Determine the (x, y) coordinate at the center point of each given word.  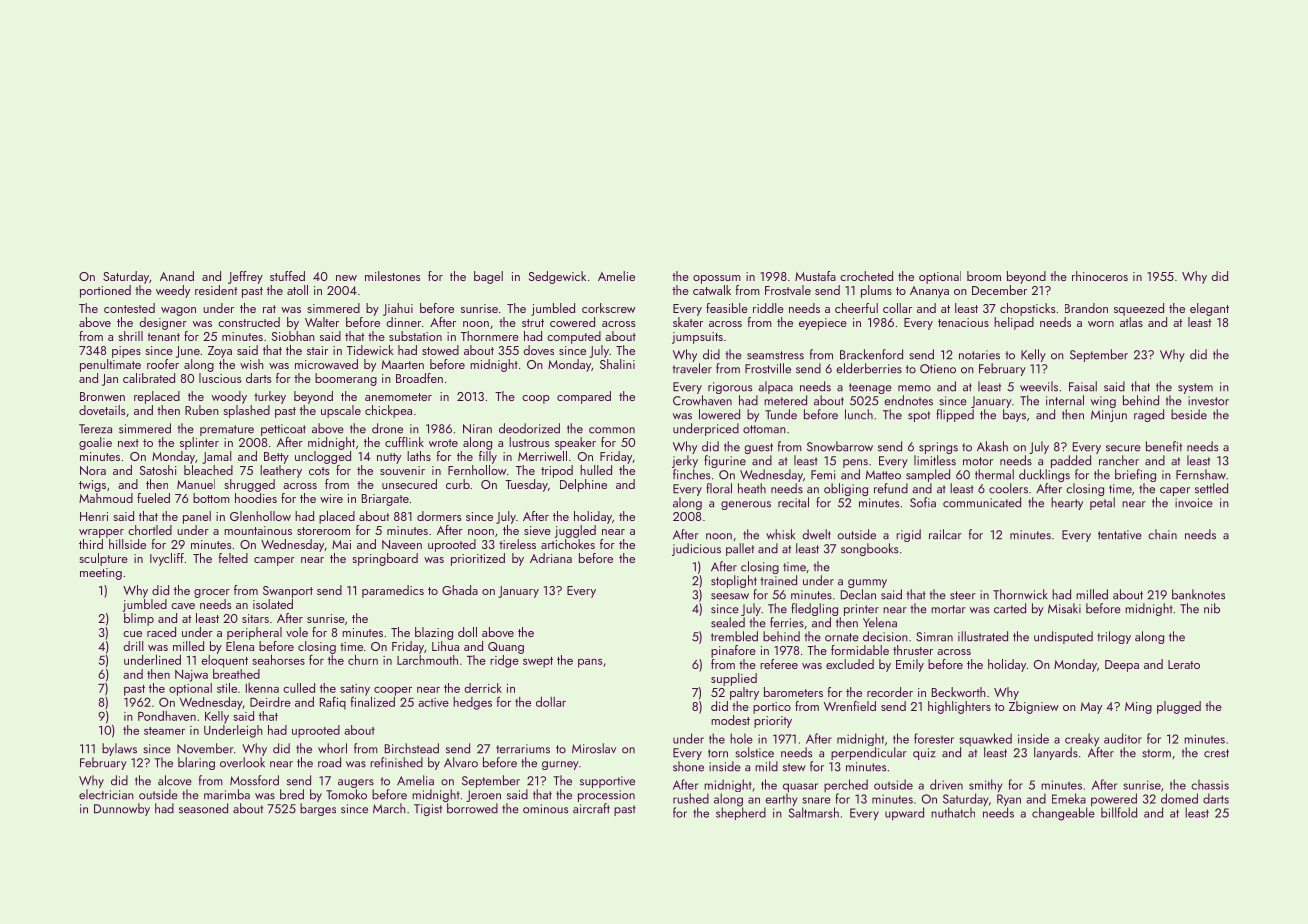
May (1091, 708)
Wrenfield (850, 706)
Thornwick (1020, 594)
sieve (537, 530)
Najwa (191, 676)
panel (197, 517)
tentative (1120, 535)
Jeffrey (245, 277)
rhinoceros (1100, 276)
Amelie (616, 276)
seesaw (730, 596)
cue (132, 634)
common (612, 430)
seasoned (203, 808)
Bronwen (102, 396)
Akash (992, 446)
